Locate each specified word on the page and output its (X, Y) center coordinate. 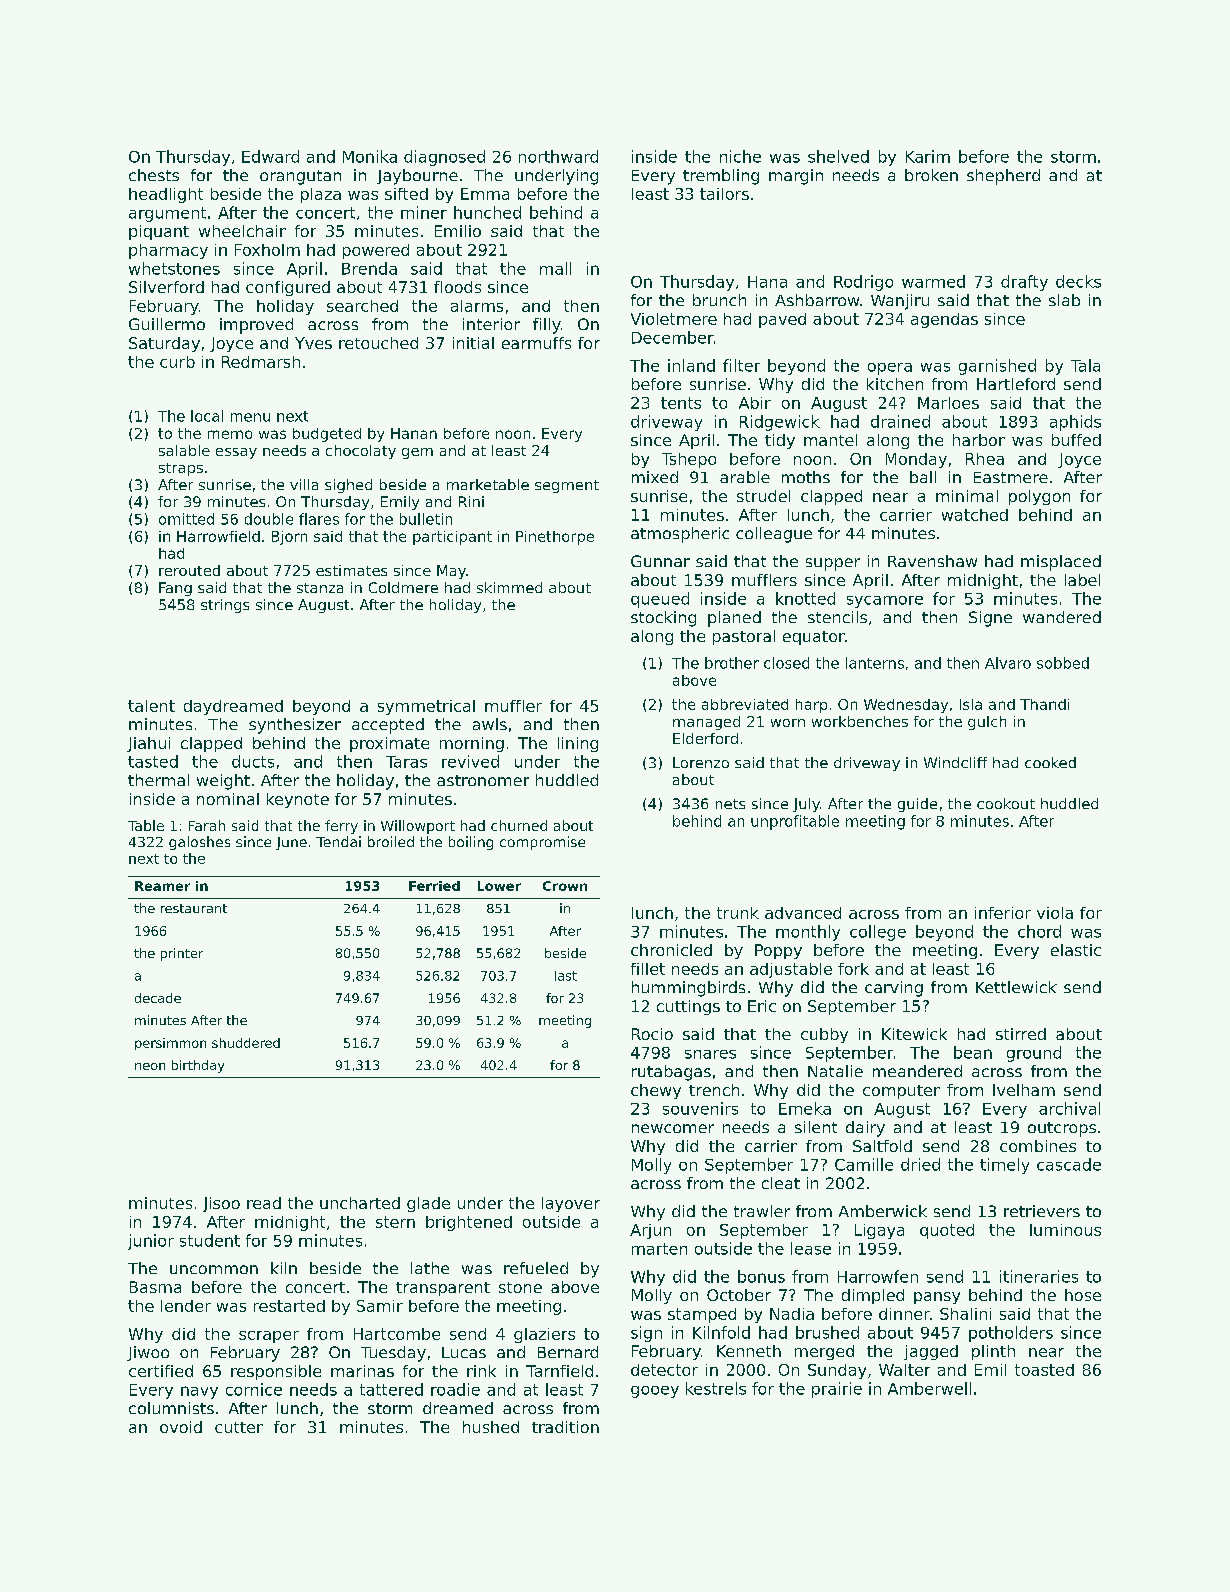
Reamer (162, 886)
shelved (838, 156)
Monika (370, 156)
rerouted (189, 570)
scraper (269, 1337)
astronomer (483, 780)
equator (814, 638)
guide (917, 805)
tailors (724, 194)
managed (706, 723)
